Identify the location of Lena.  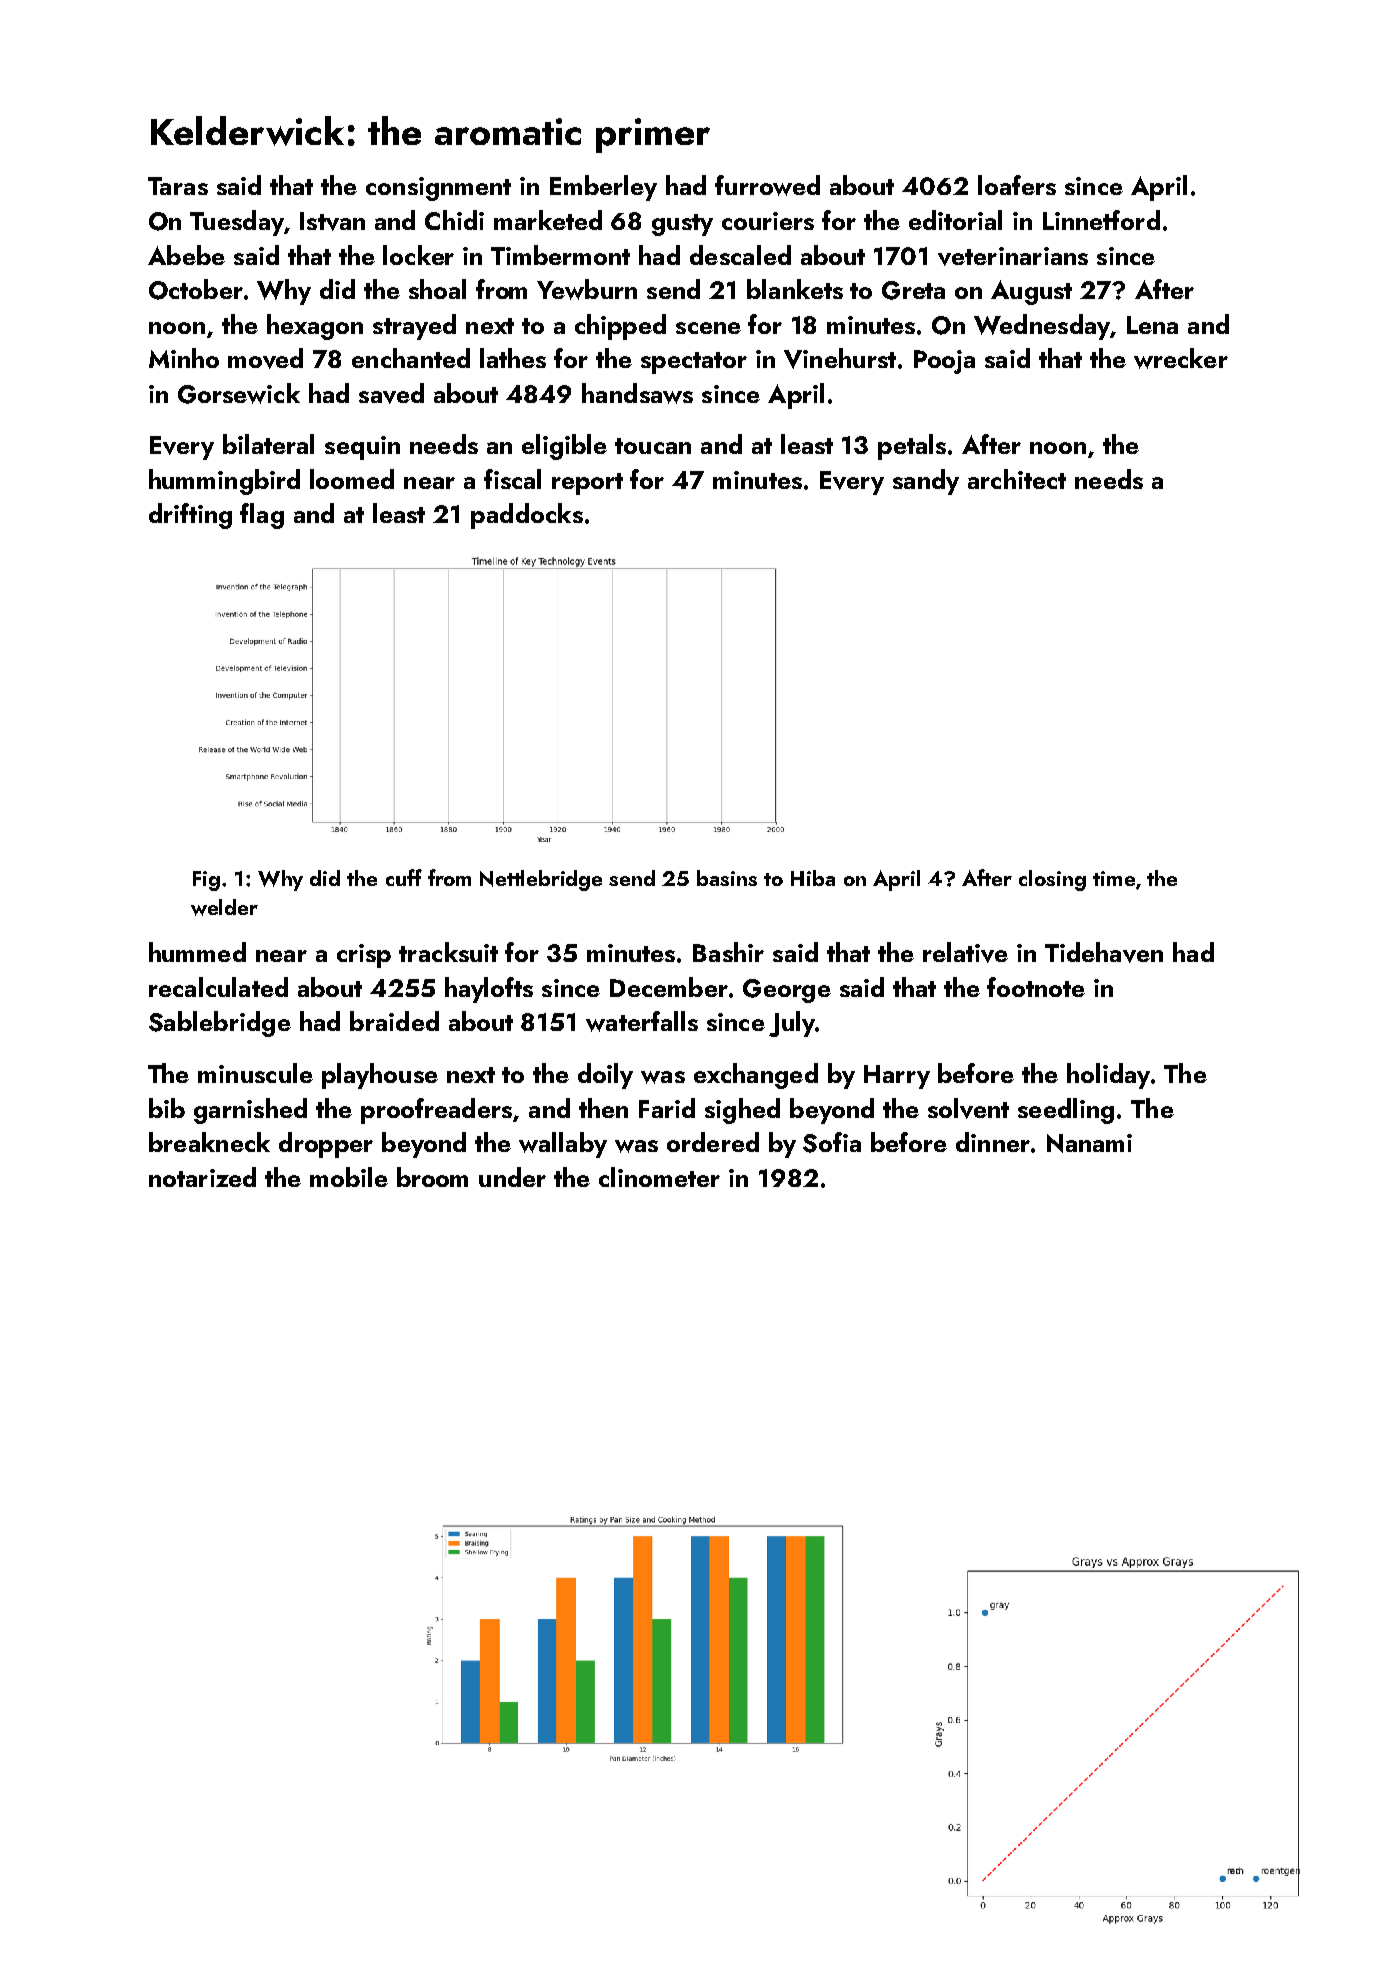
(1152, 325).
